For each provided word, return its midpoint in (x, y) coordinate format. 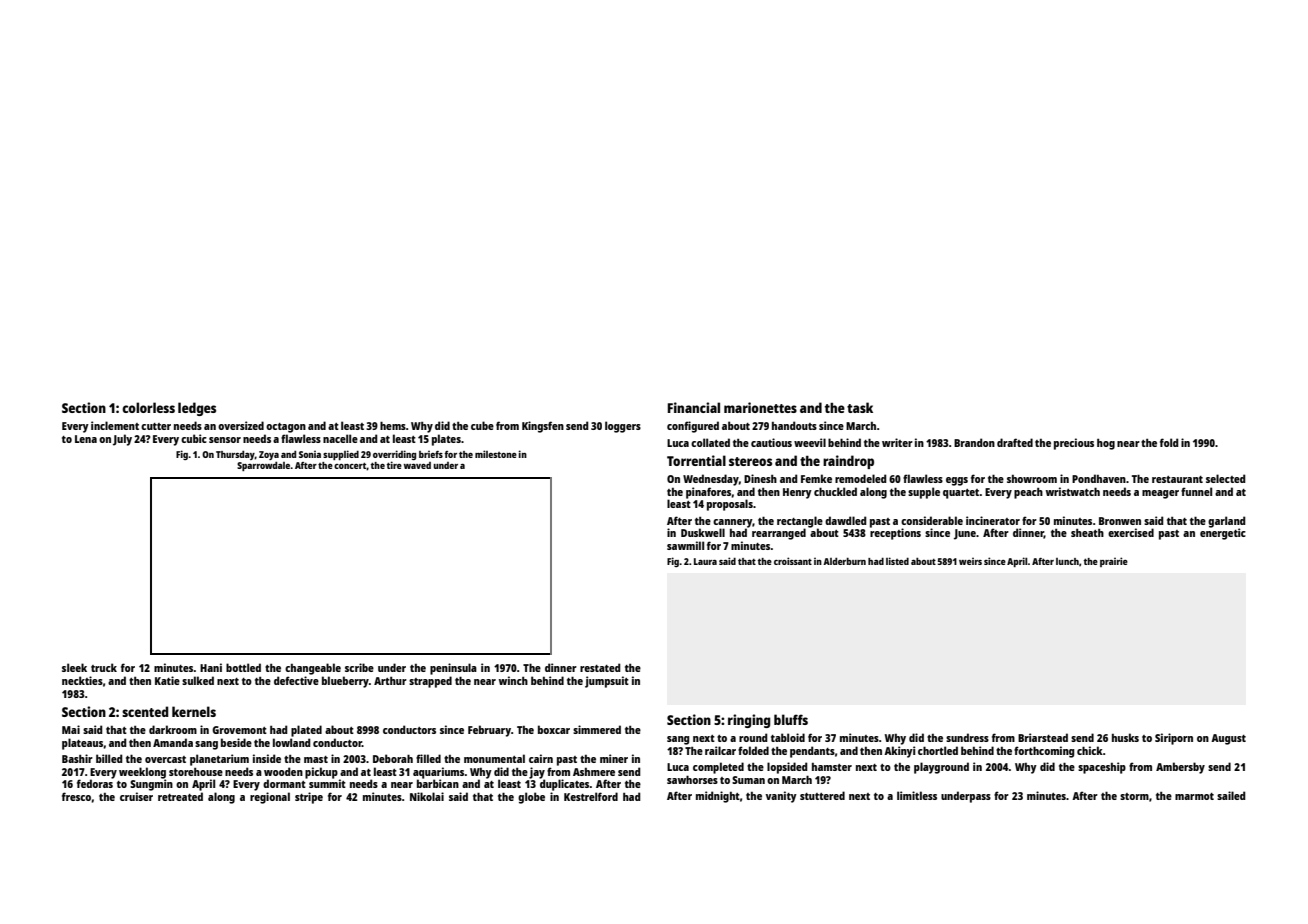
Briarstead (1043, 737)
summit (327, 783)
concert (350, 465)
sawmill (685, 545)
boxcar (554, 729)
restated (600, 667)
